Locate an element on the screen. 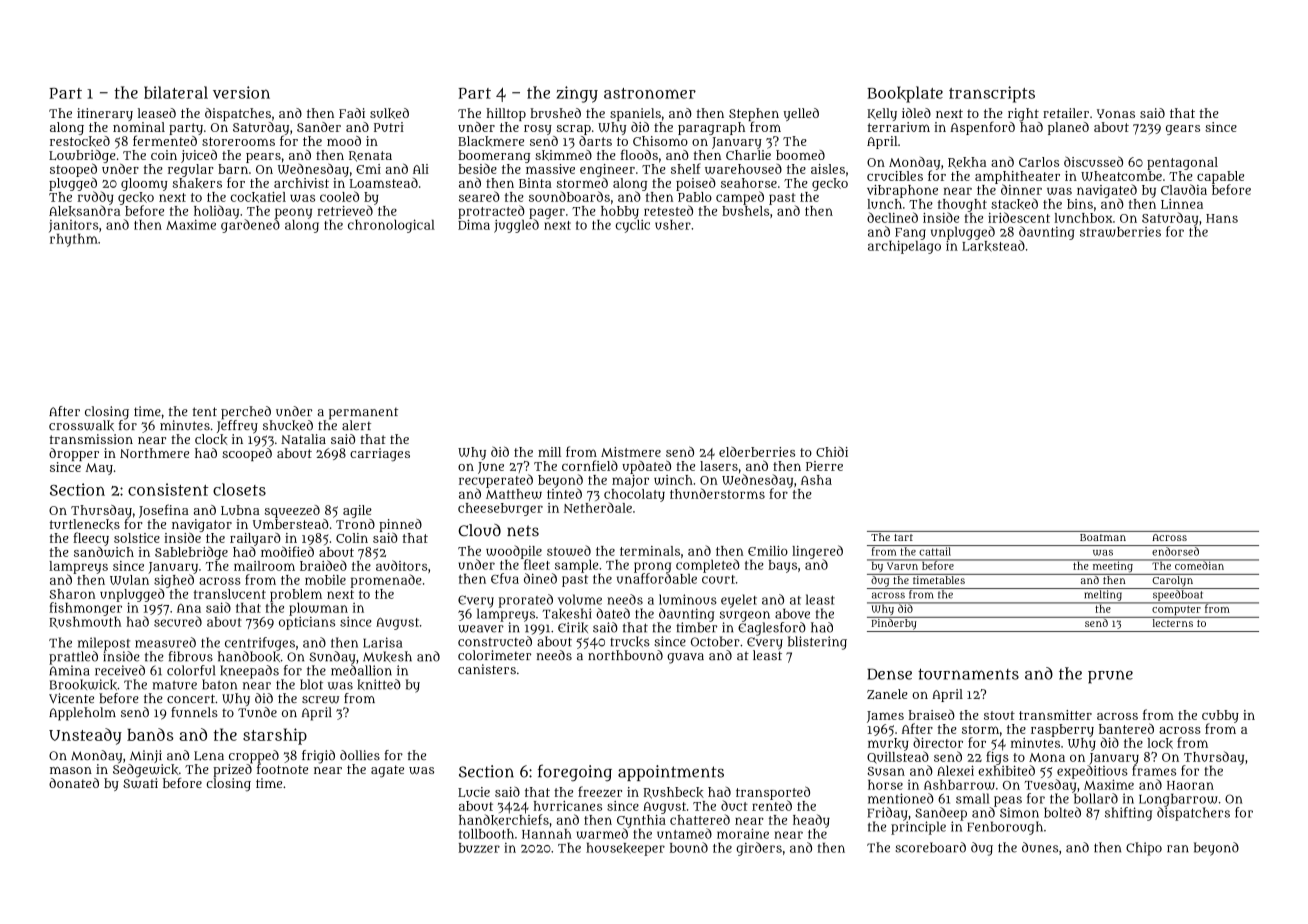 The image size is (1308, 924). astronomer is located at coordinates (650, 93).
